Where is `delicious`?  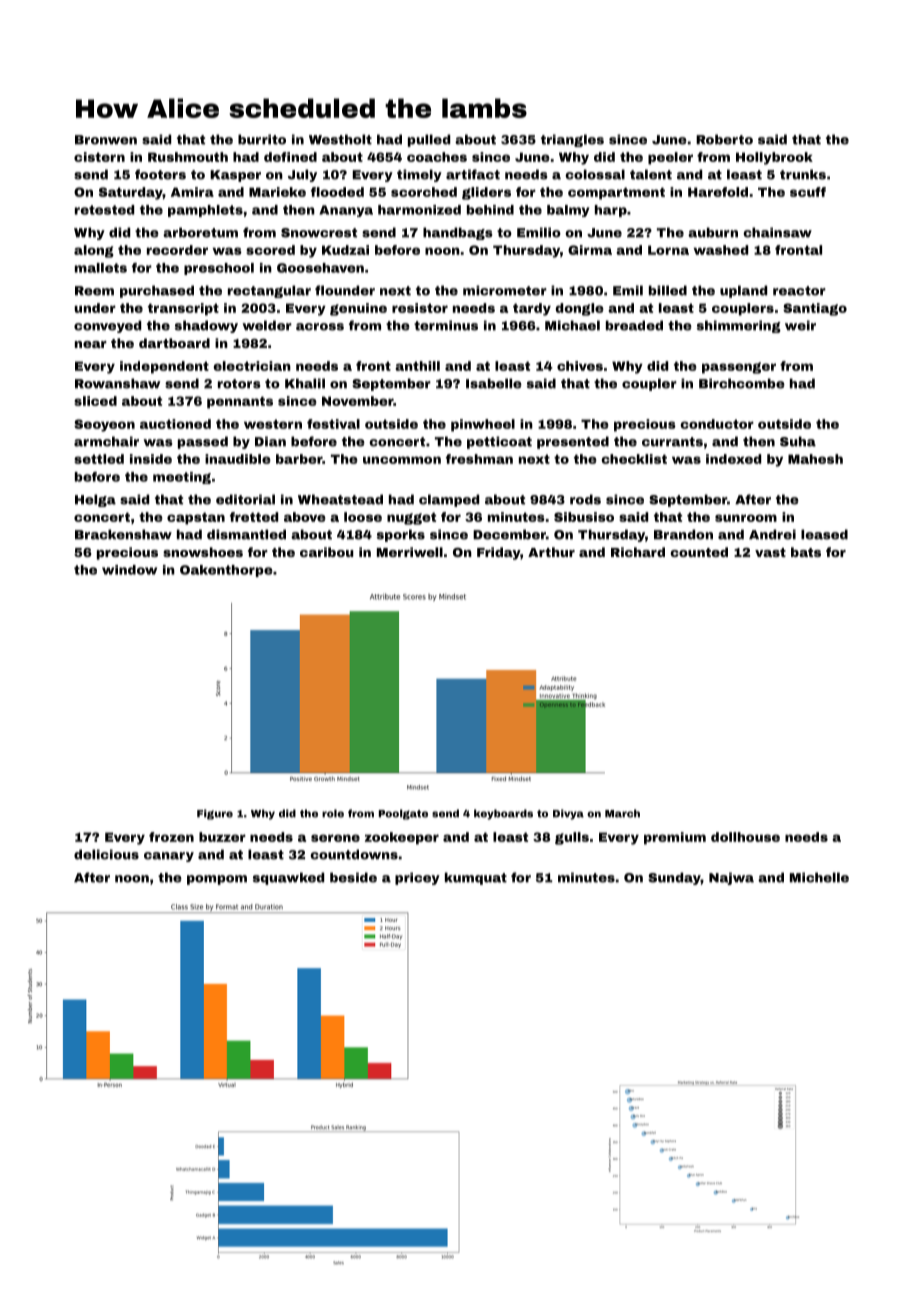
delicious is located at coordinates (106, 854).
